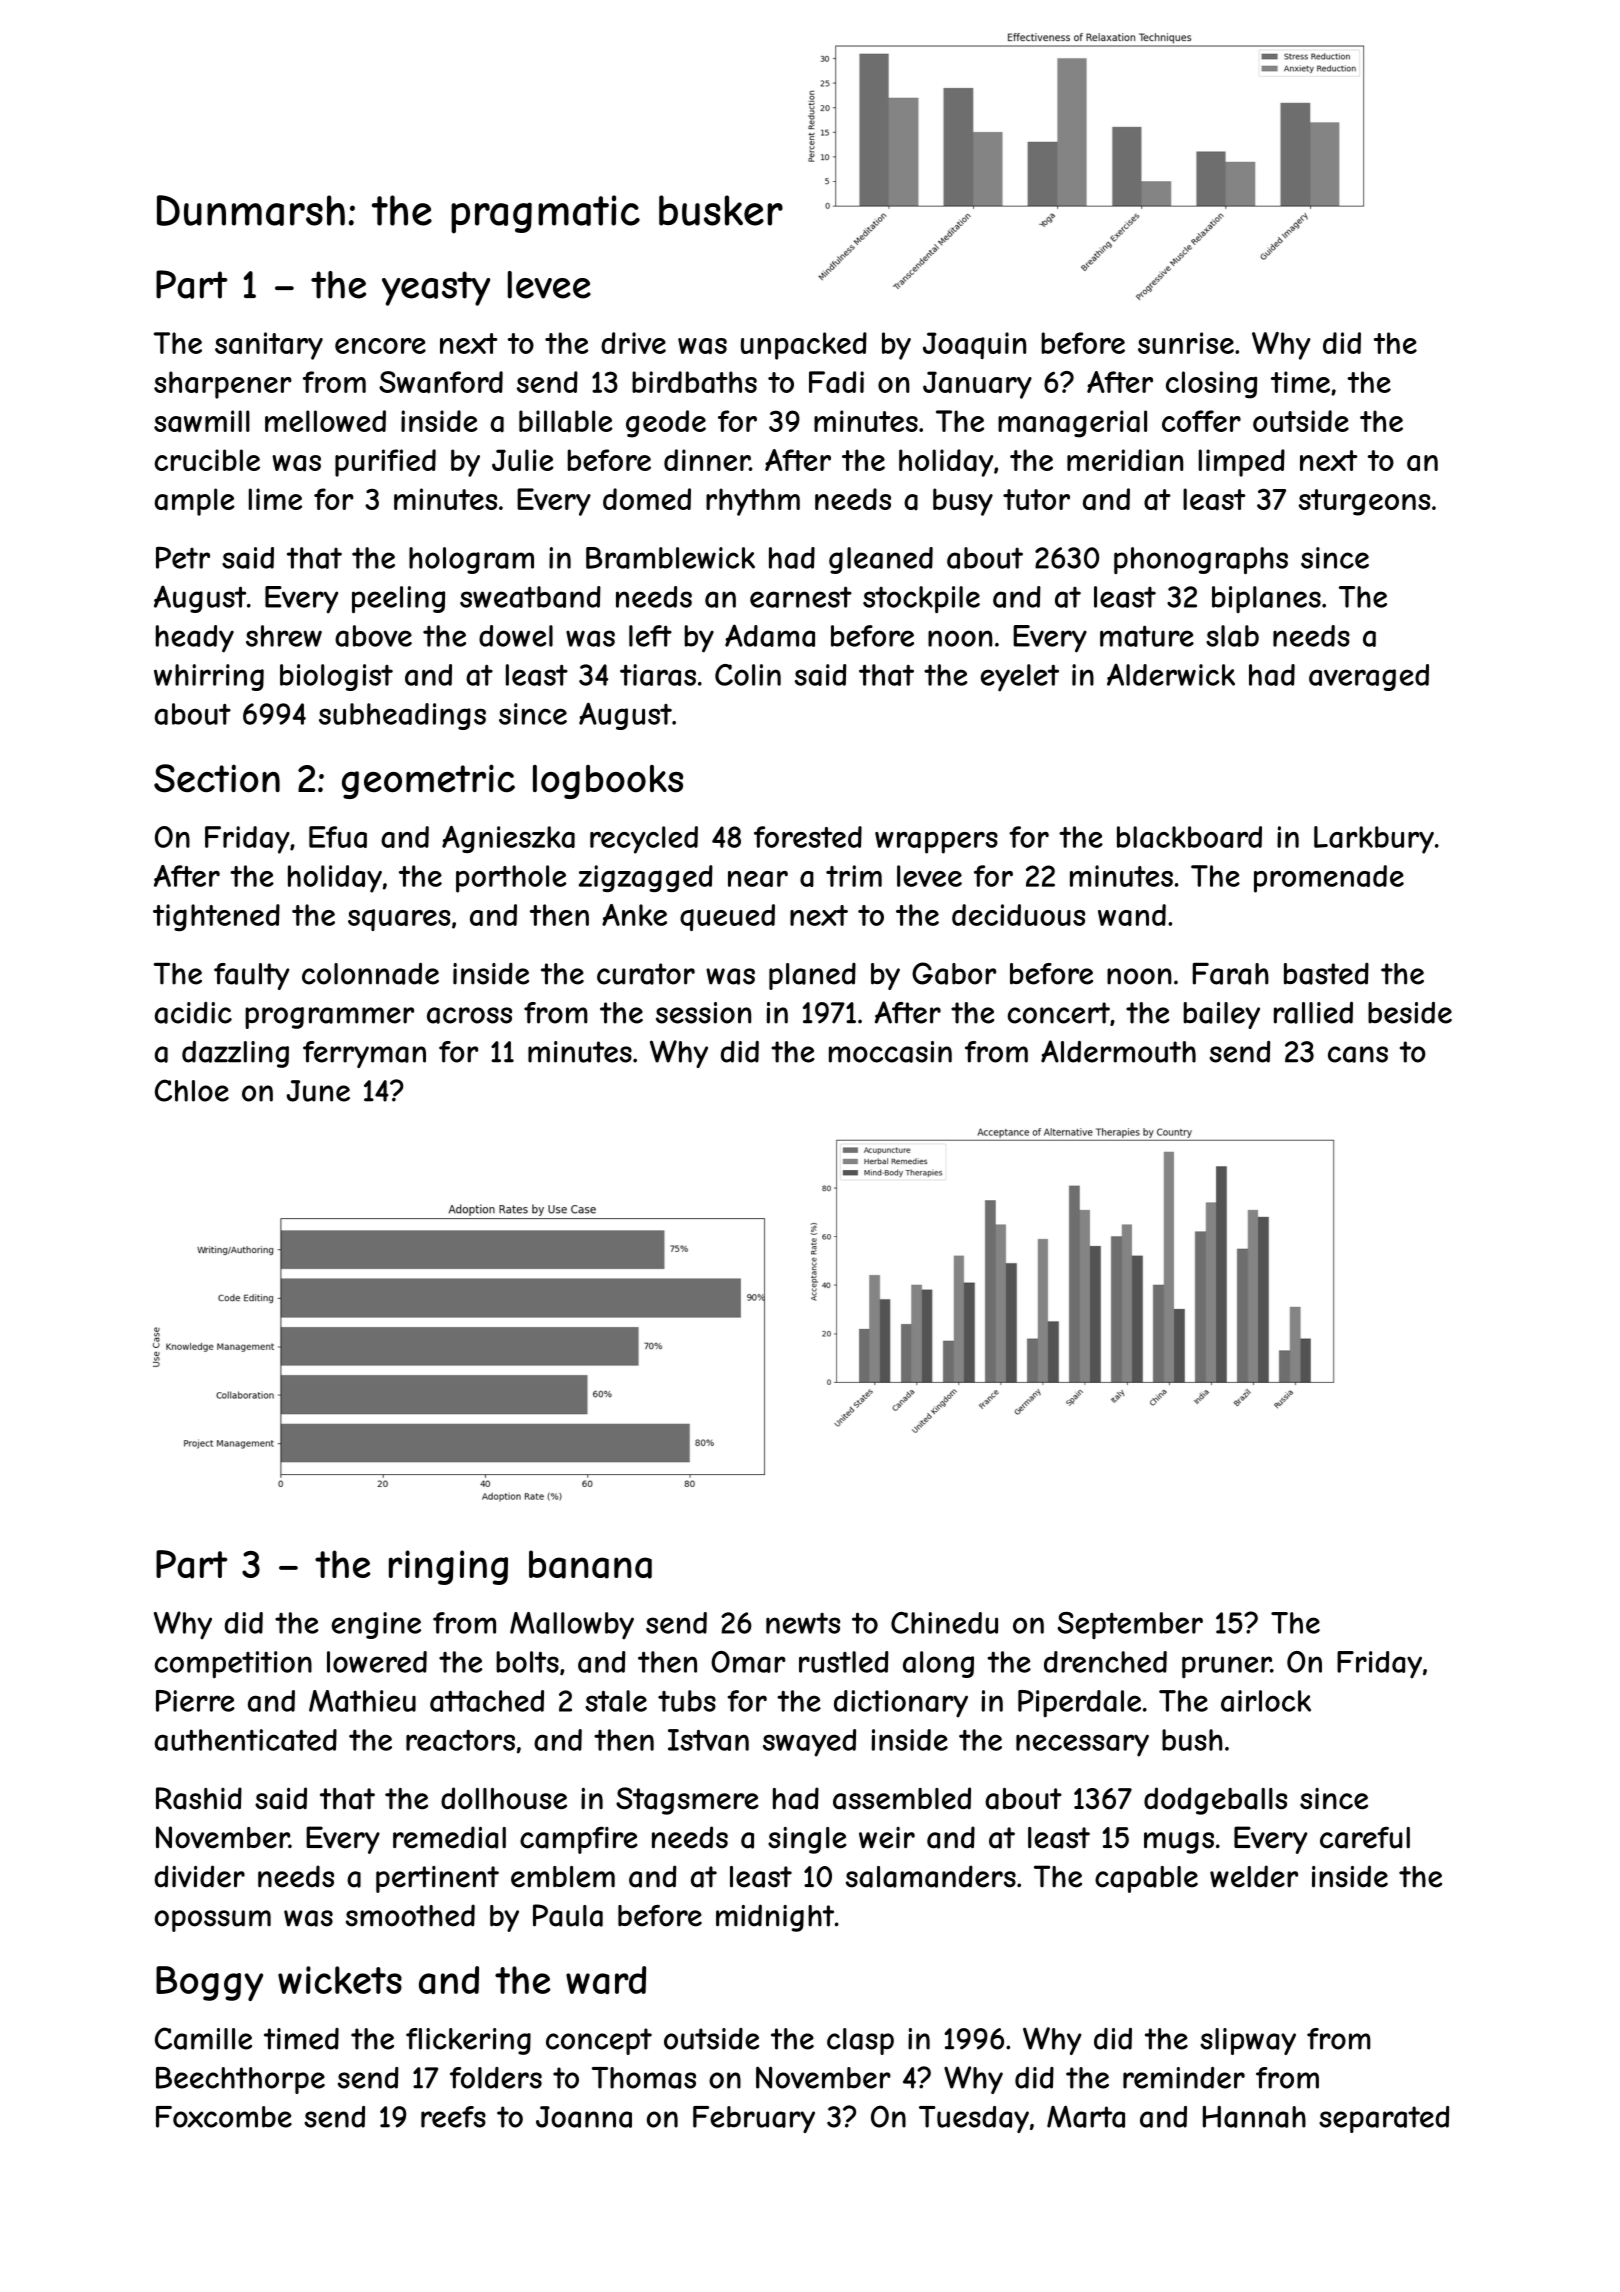 The image size is (1620, 2292). Describe the element at coordinates (1186, 343) in the page. I see `sunrise` at that location.
